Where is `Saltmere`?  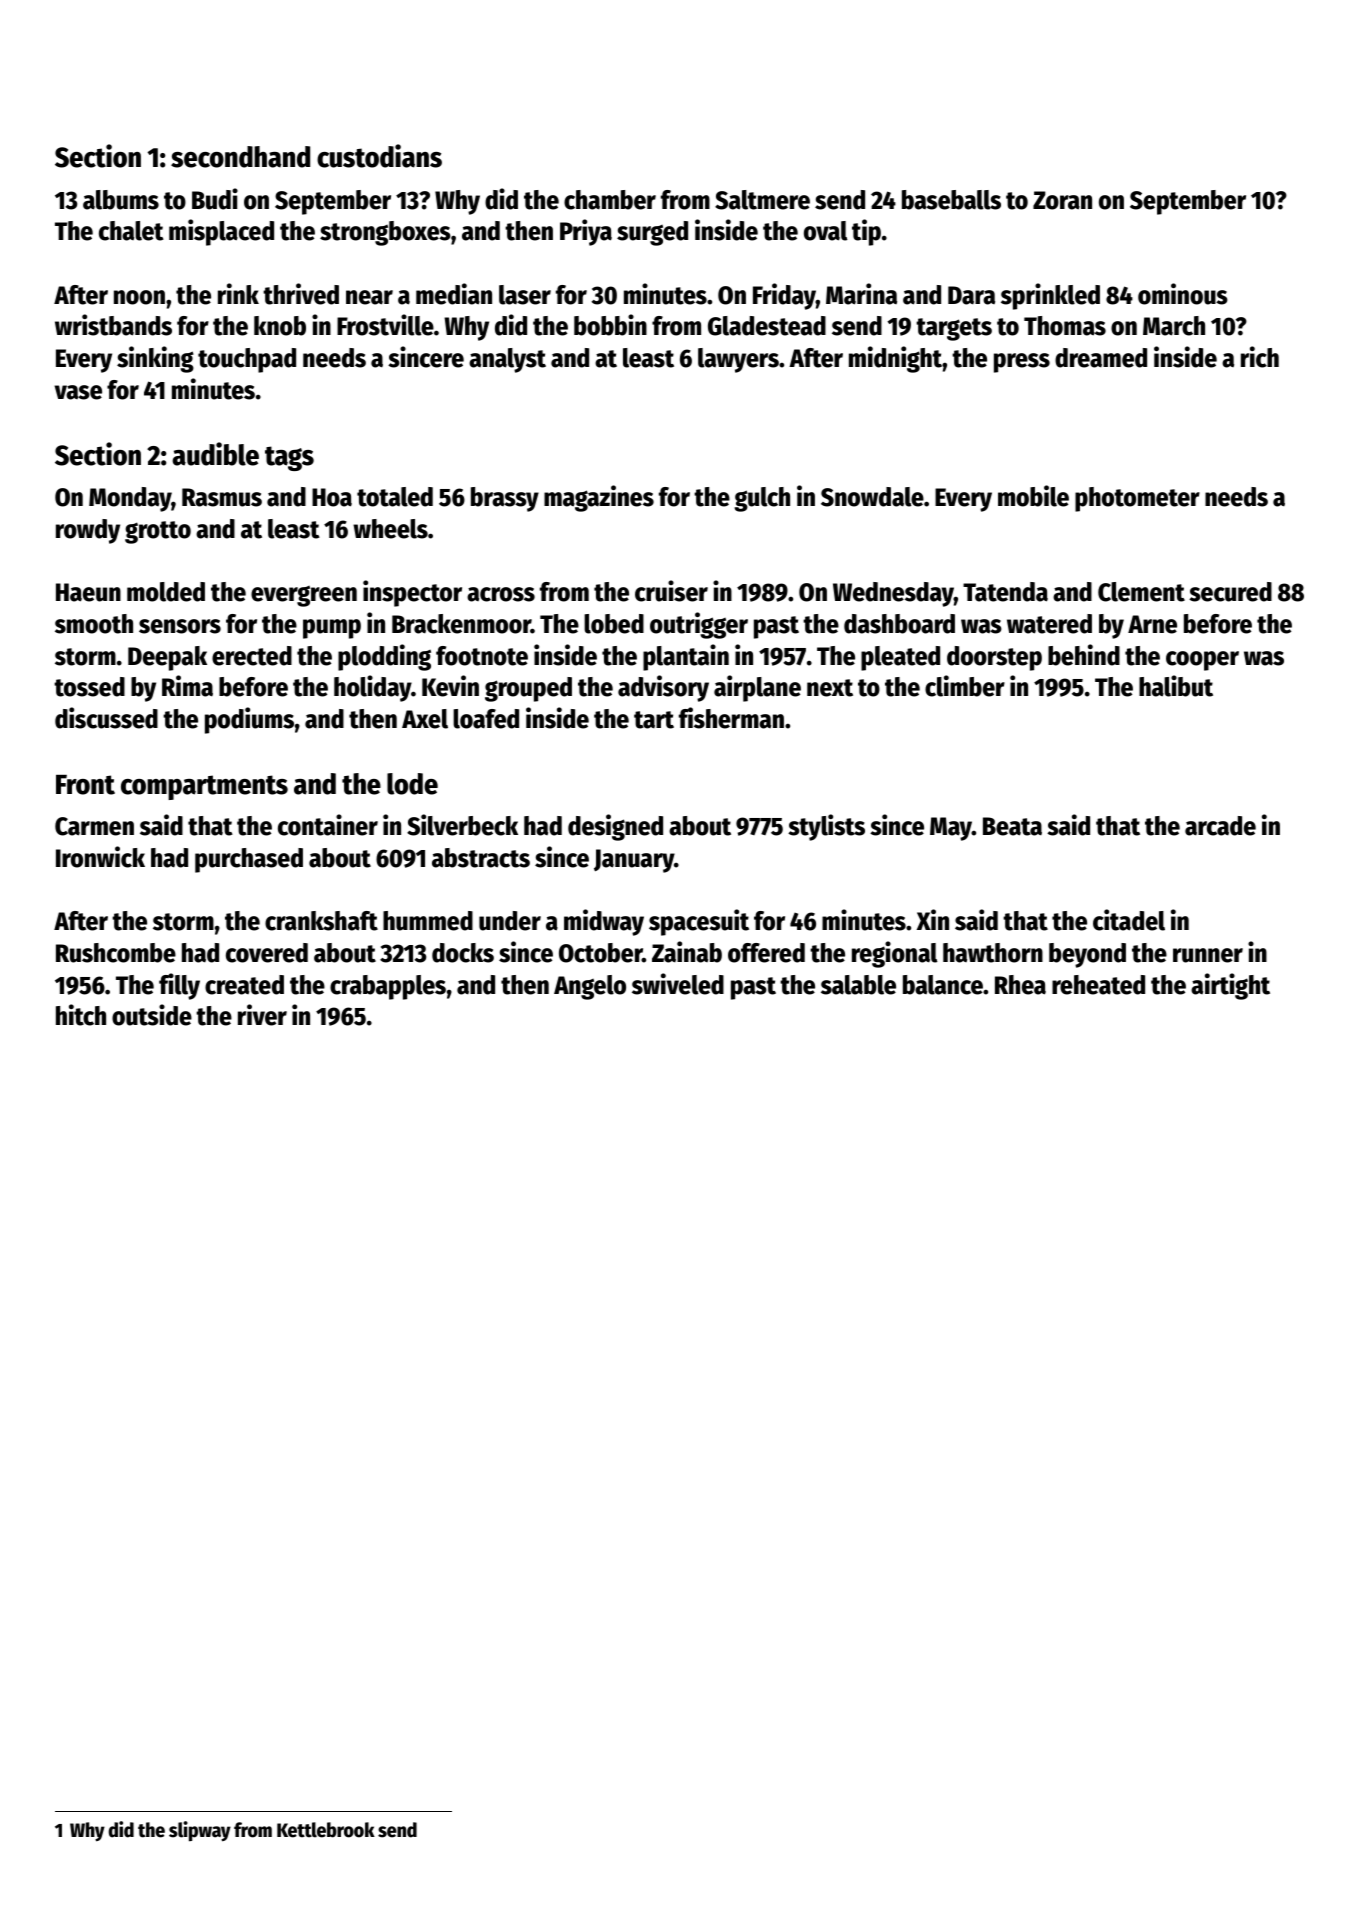
Saltmere is located at coordinates (762, 200).
